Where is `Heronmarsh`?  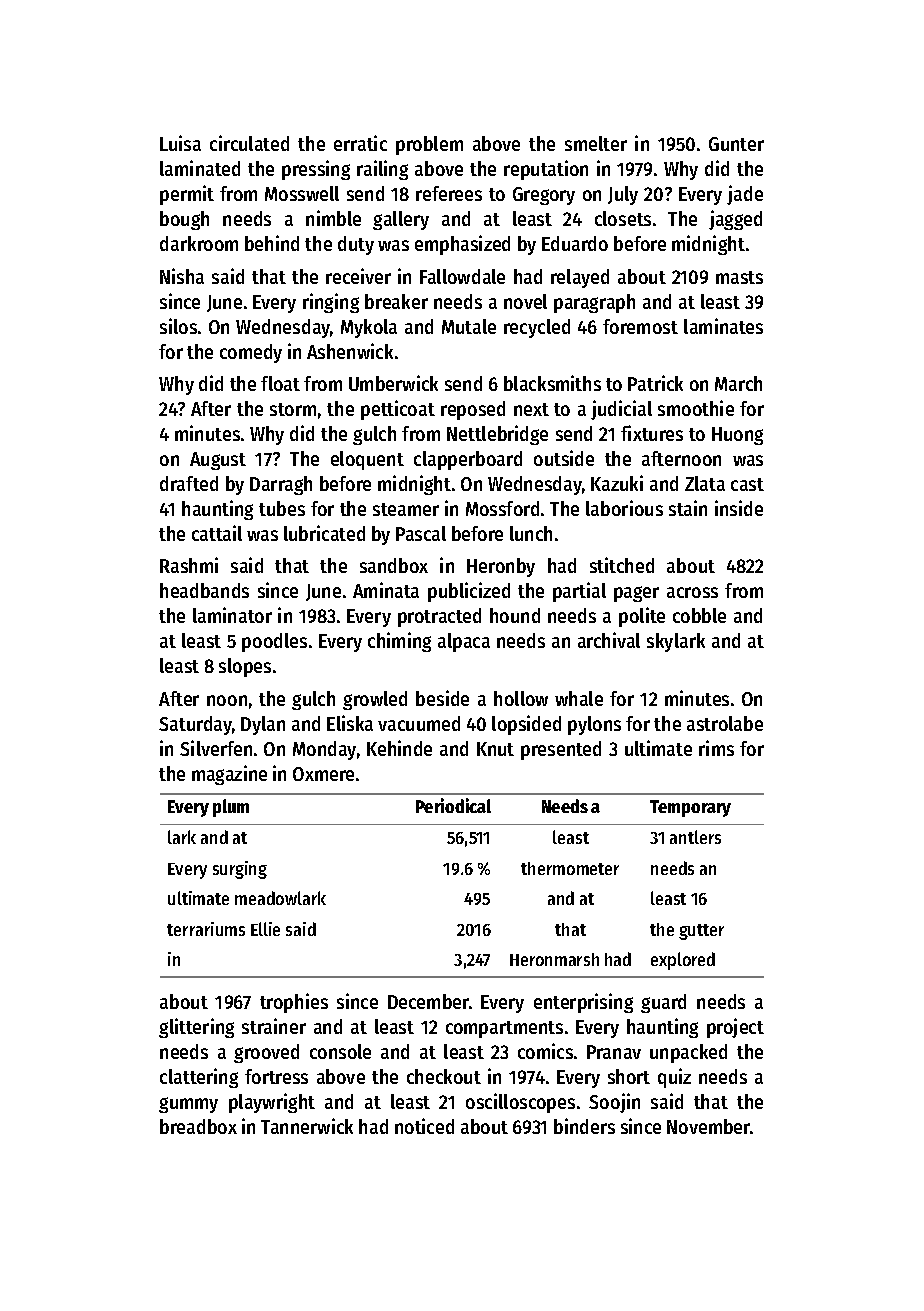
Heronmarsh is located at coordinates (554, 959).
